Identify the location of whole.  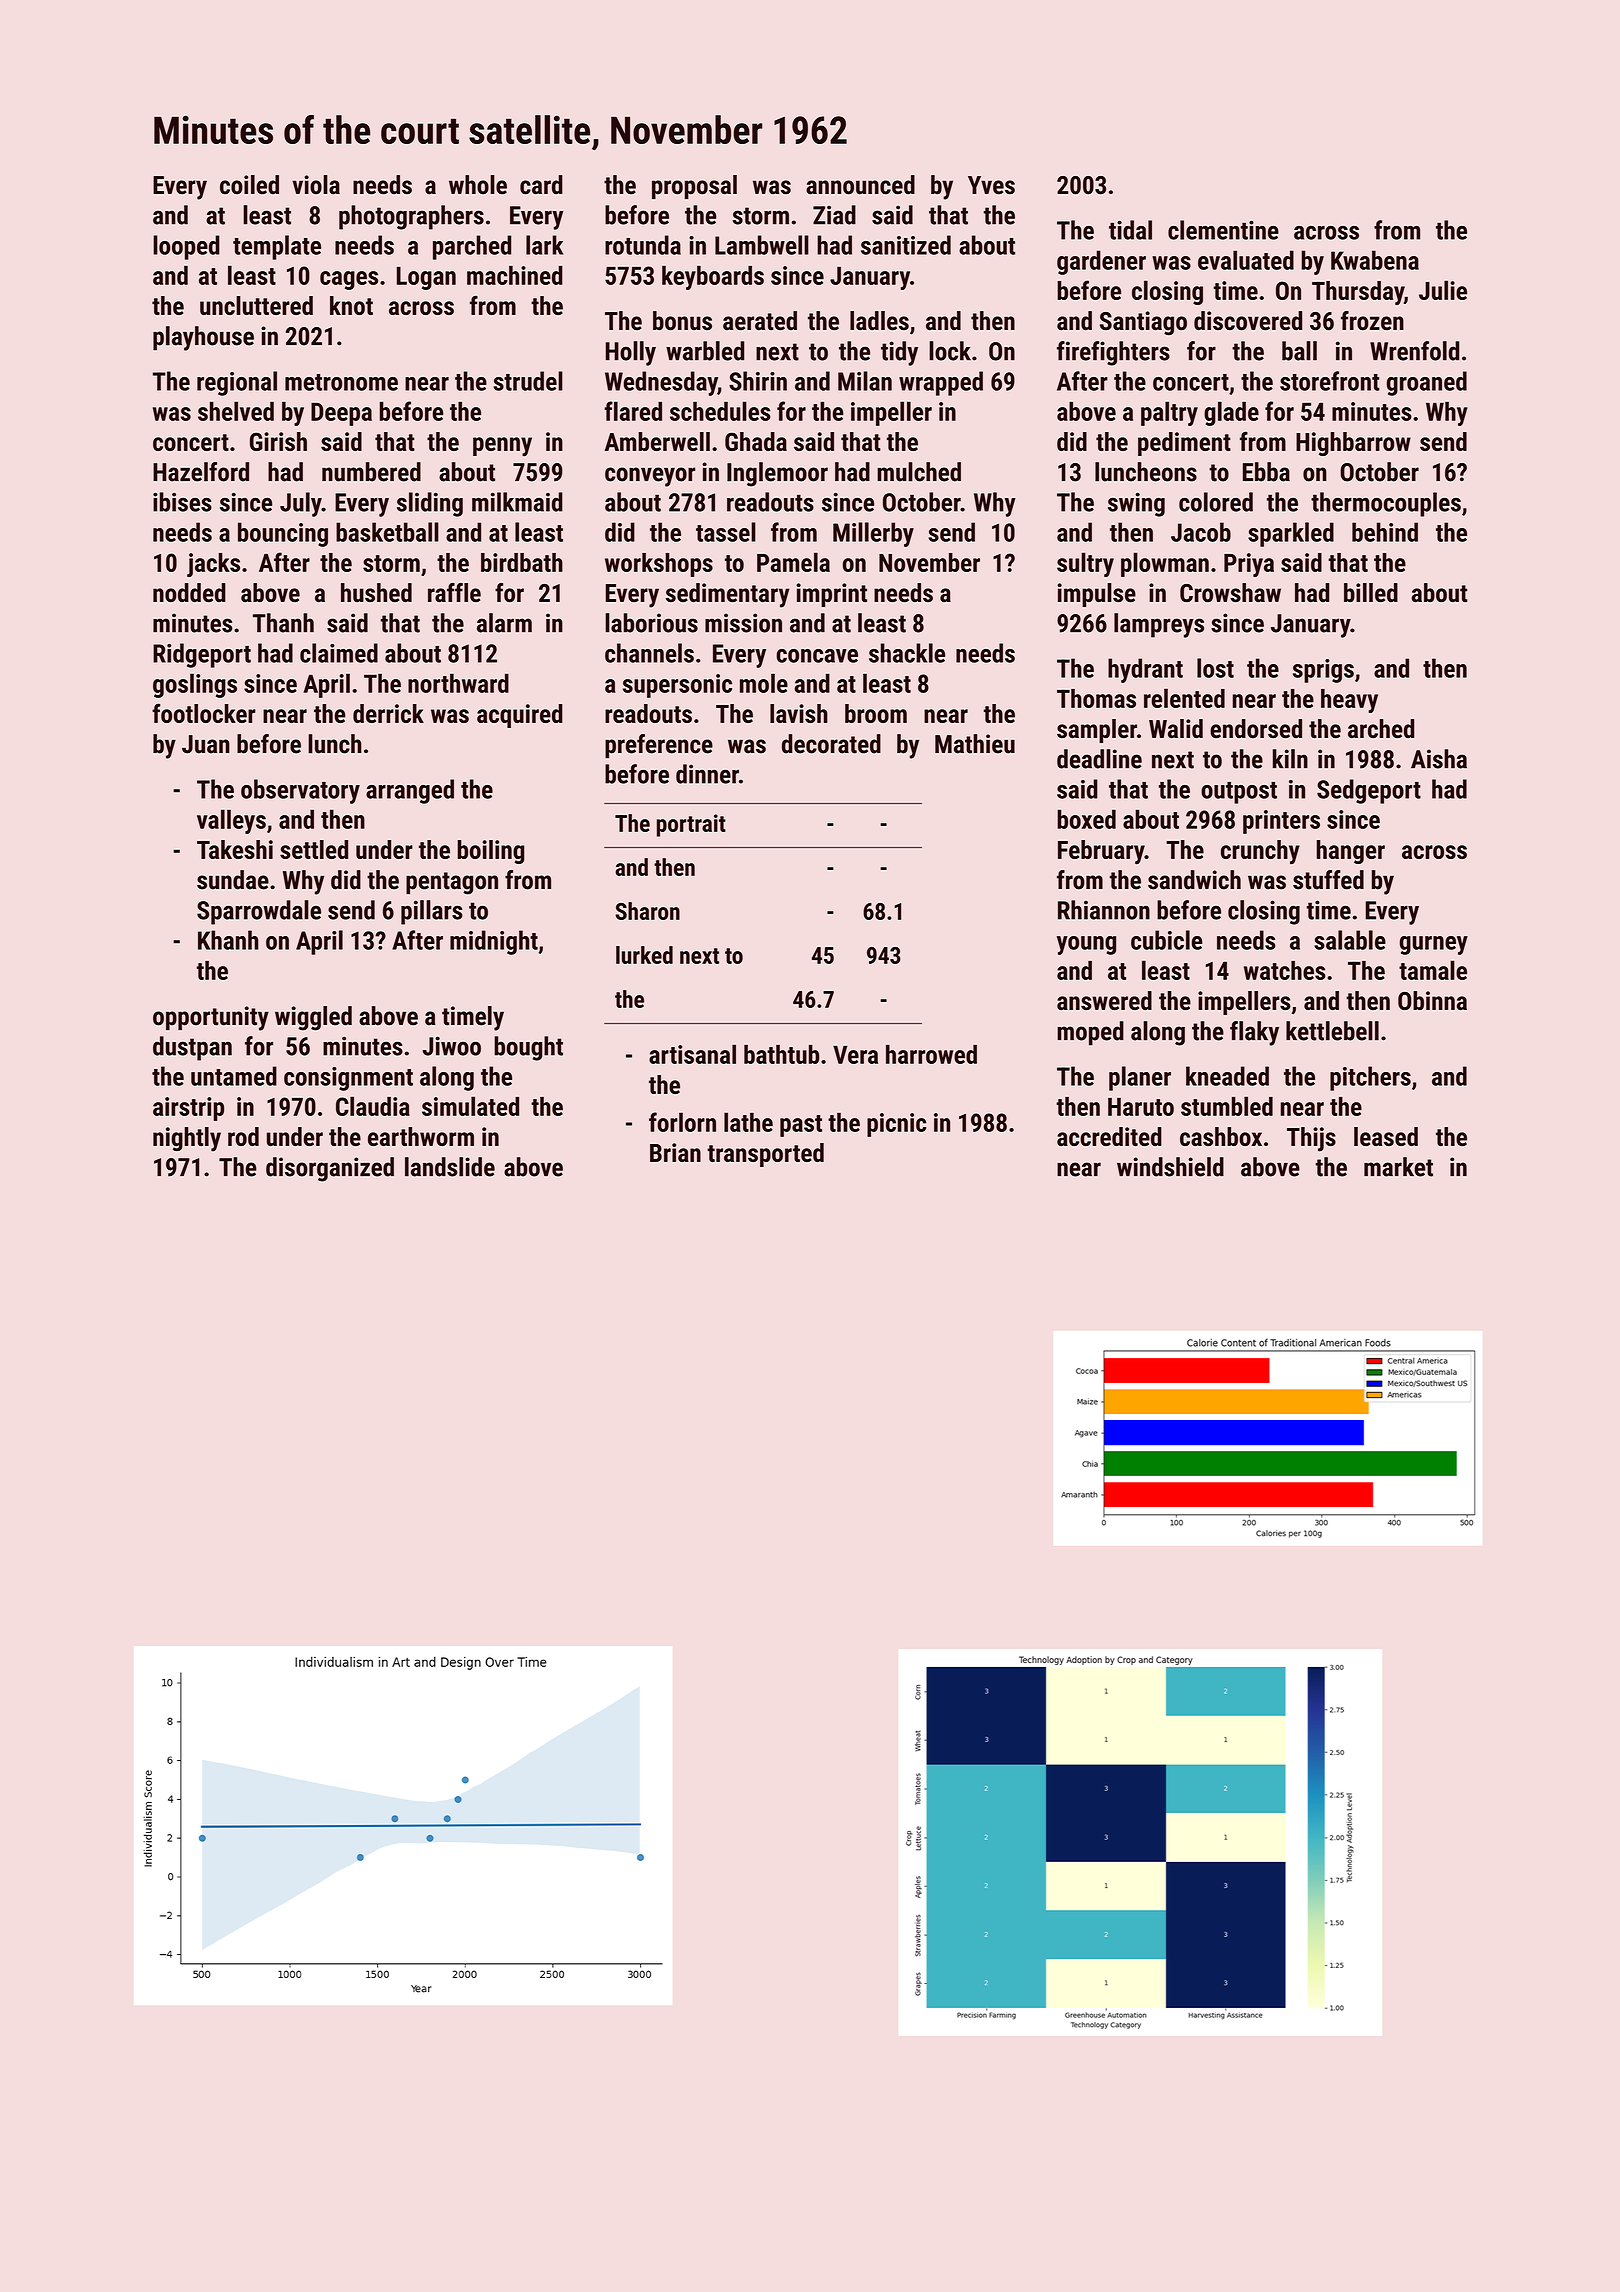
(478, 185).
